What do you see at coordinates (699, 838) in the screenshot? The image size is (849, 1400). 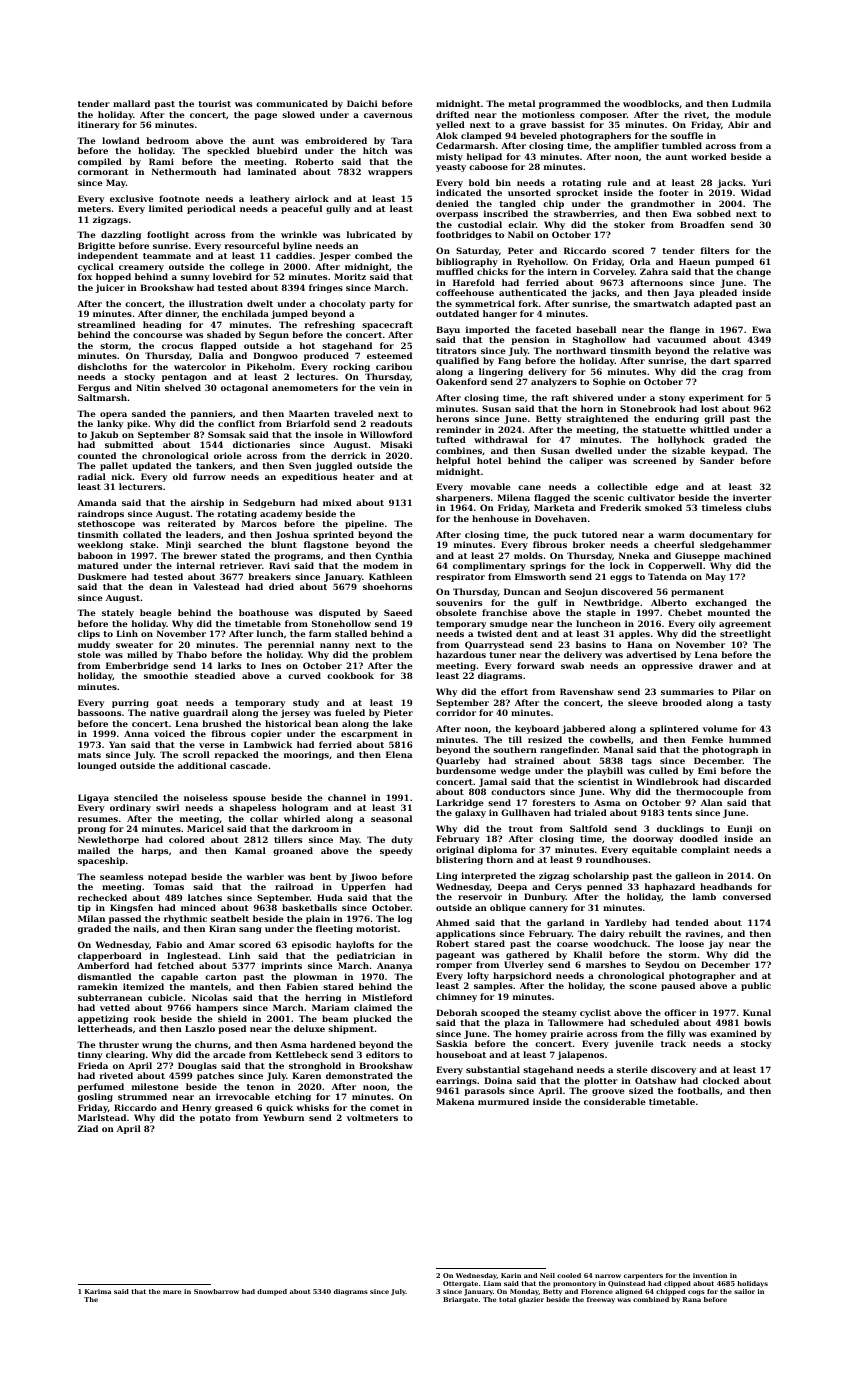 I see `doodled` at bounding box center [699, 838].
